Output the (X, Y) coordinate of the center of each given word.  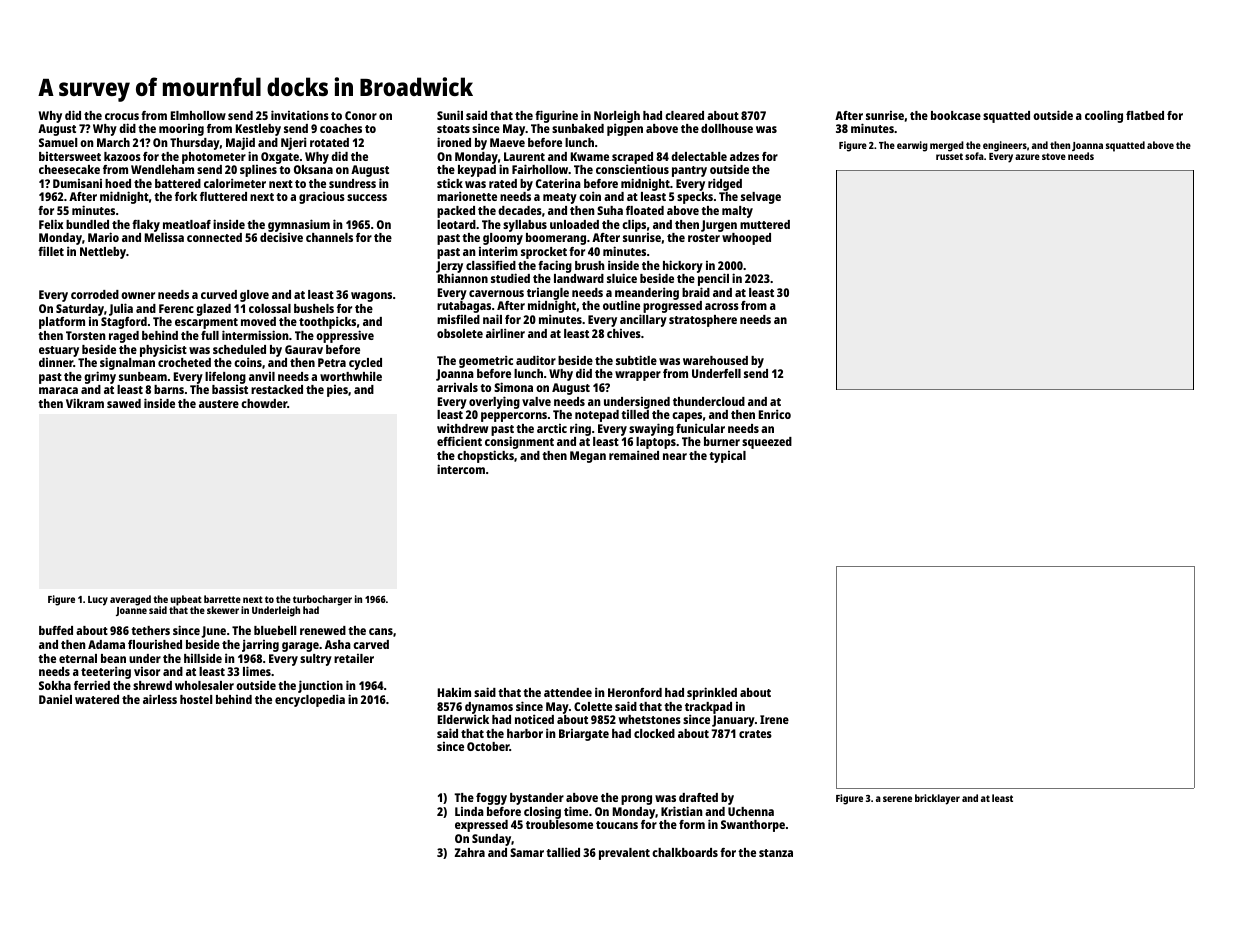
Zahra (470, 852)
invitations (300, 115)
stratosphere (703, 321)
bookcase (956, 115)
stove (1054, 156)
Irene (774, 719)
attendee (568, 692)
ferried (92, 685)
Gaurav (304, 349)
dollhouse (727, 128)
